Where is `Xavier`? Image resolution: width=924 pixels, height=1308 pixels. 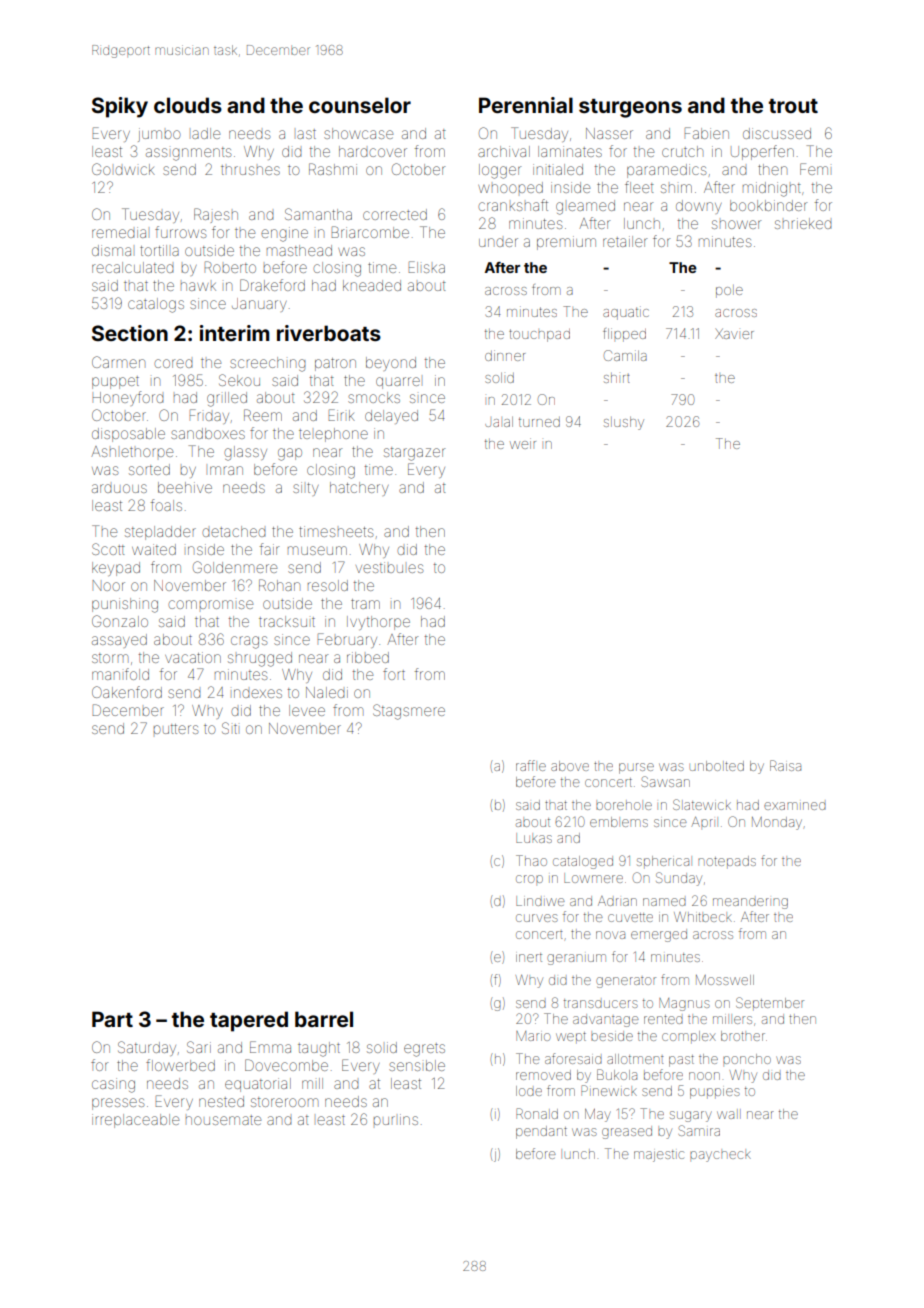 Xavier is located at coordinates (734, 333).
